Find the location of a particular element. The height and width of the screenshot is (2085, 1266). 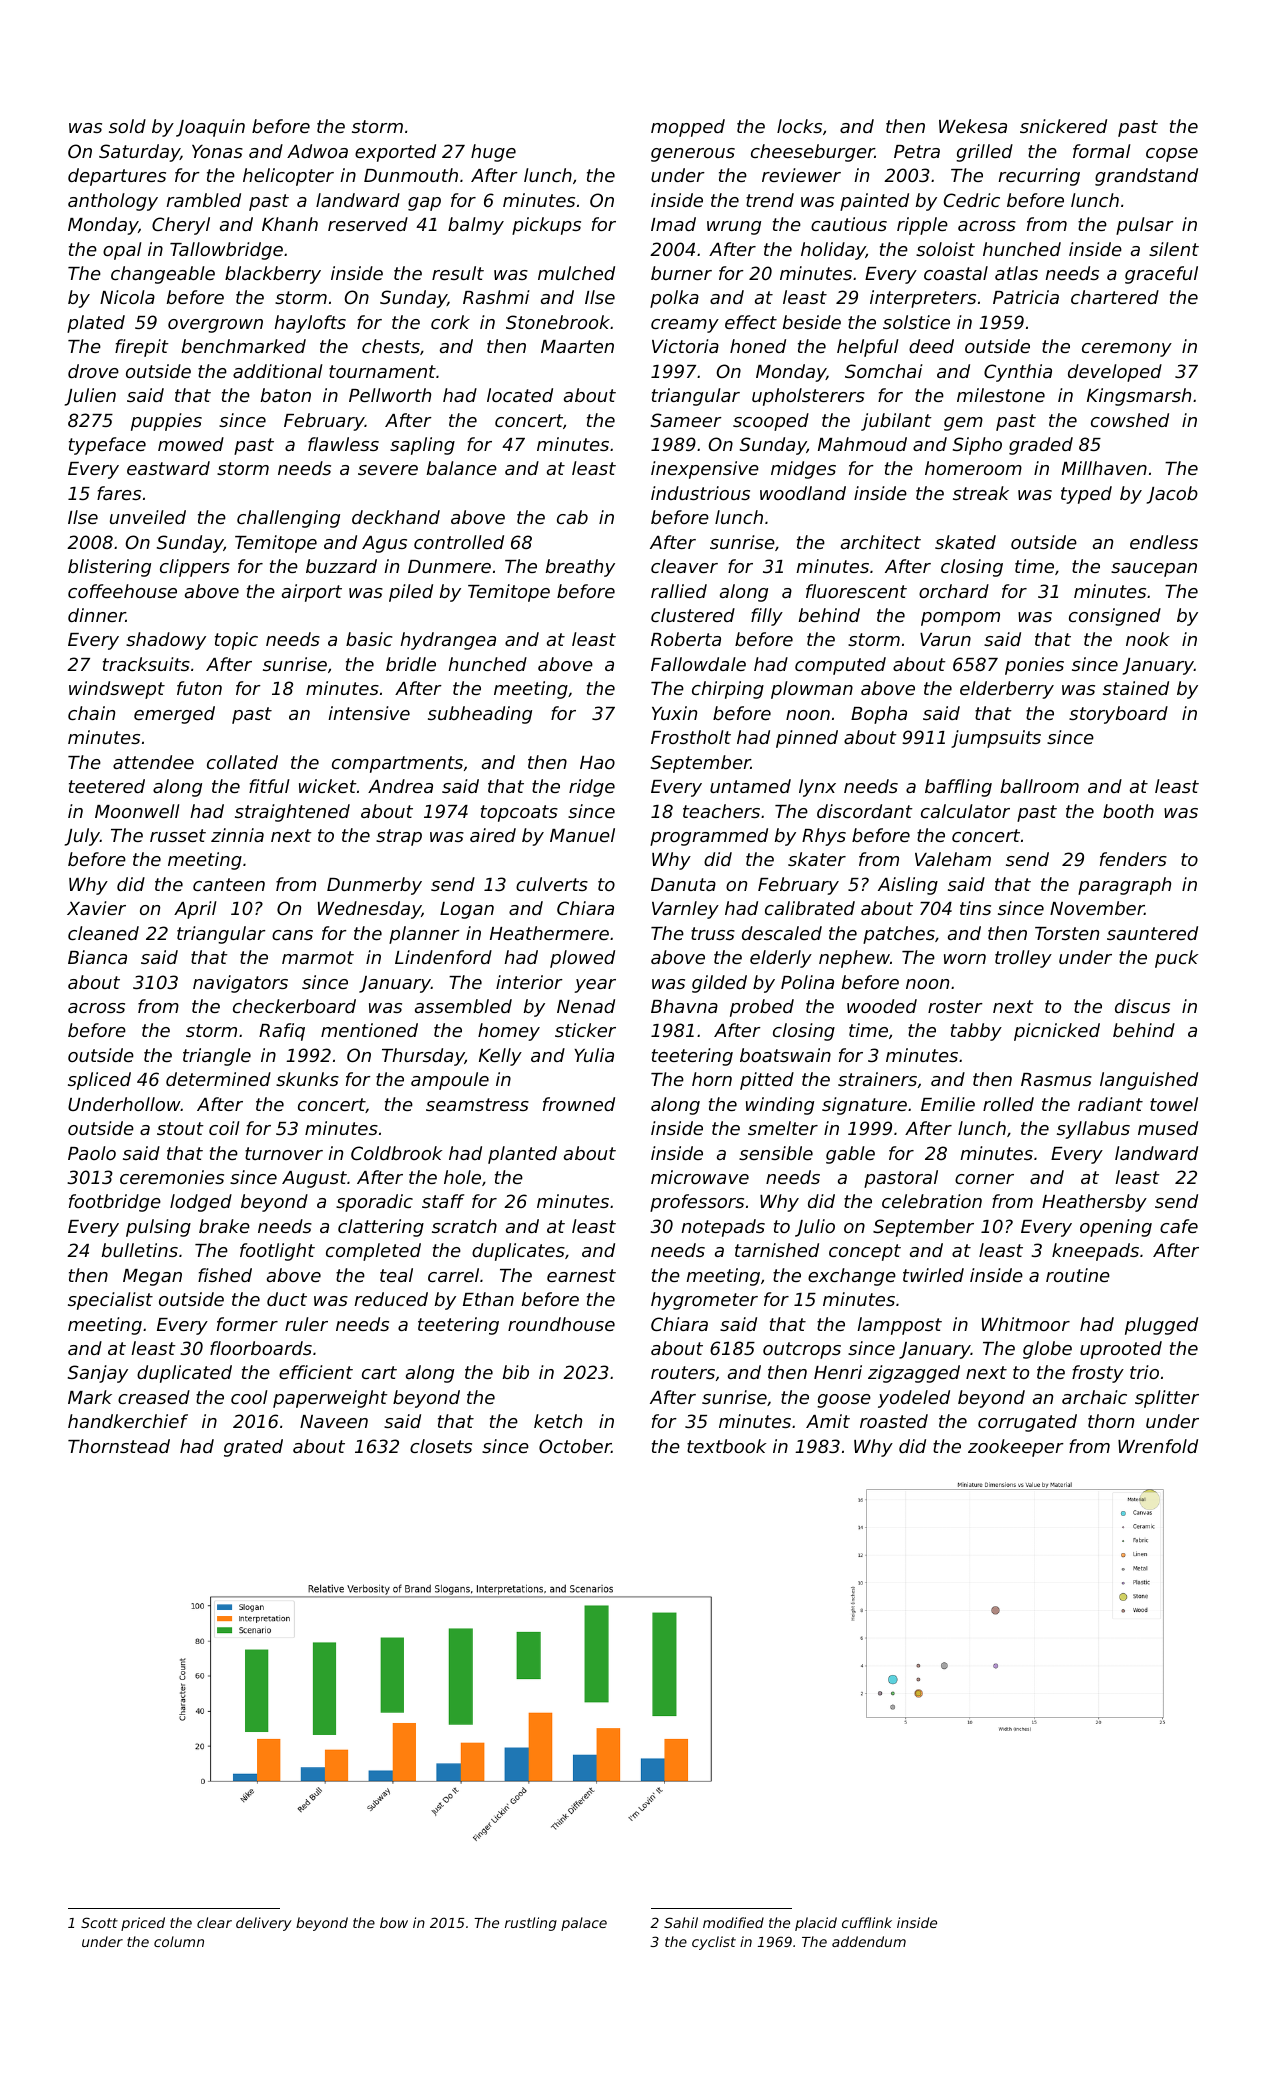

duplicates is located at coordinates (518, 1252).
